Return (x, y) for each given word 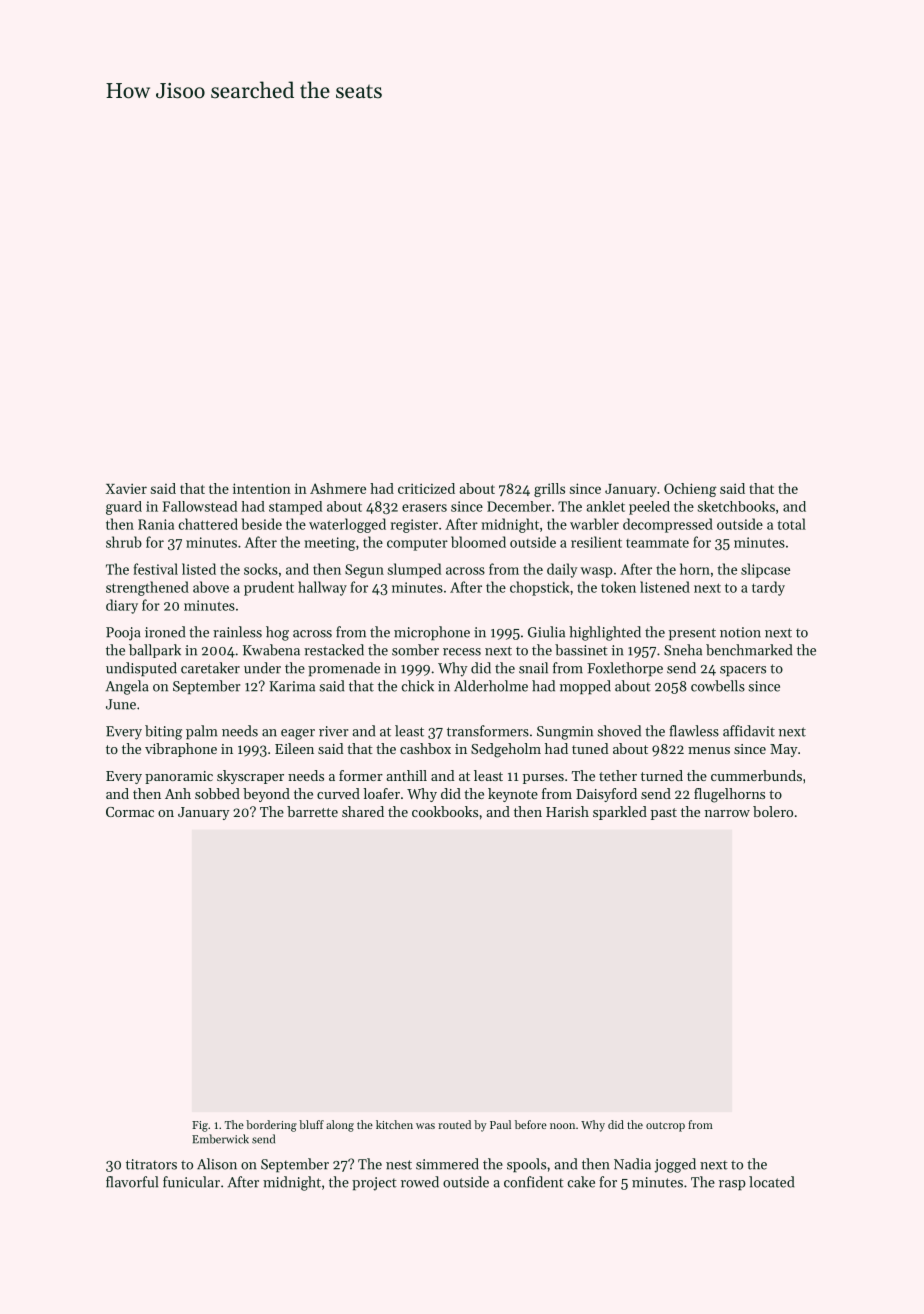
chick (418, 686)
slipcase (765, 570)
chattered (208, 524)
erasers (424, 508)
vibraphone (181, 750)
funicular (191, 1182)
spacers (743, 671)
